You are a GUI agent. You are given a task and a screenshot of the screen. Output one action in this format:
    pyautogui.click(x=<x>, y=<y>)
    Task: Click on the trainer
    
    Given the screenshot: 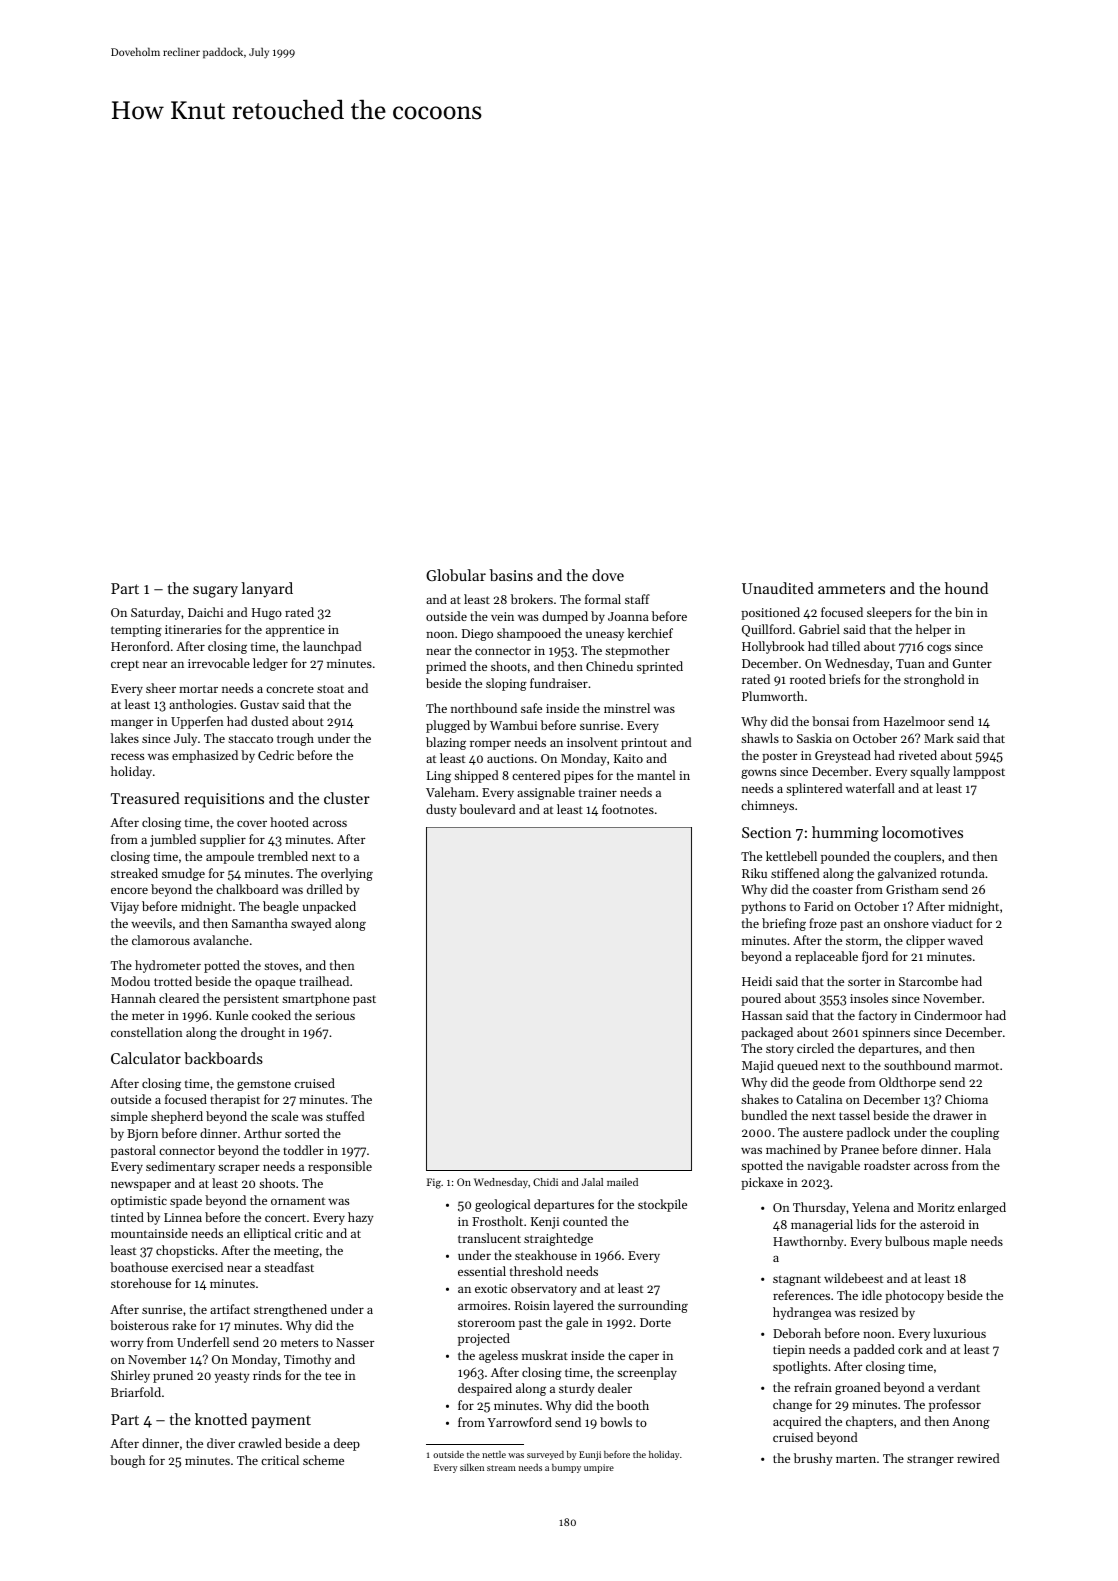 What is the action you would take?
    pyautogui.click(x=598, y=792)
